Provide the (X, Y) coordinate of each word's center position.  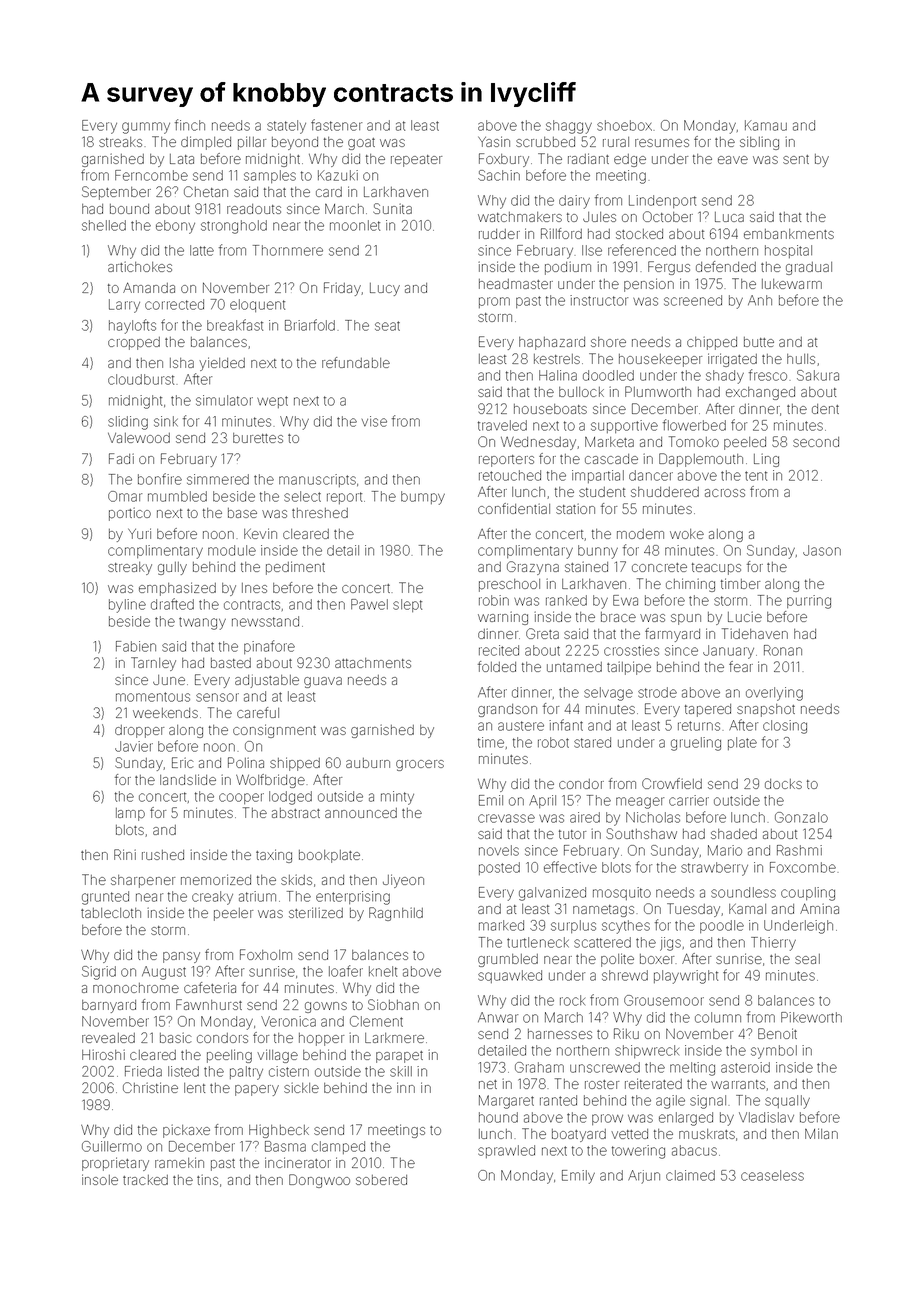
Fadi (121, 458)
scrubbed (545, 142)
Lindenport (662, 201)
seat (387, 326)
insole (100, 1179)
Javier (134, 746)
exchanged (760, 393)
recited (499, 650)
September (116, 193)
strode (657, 692)
